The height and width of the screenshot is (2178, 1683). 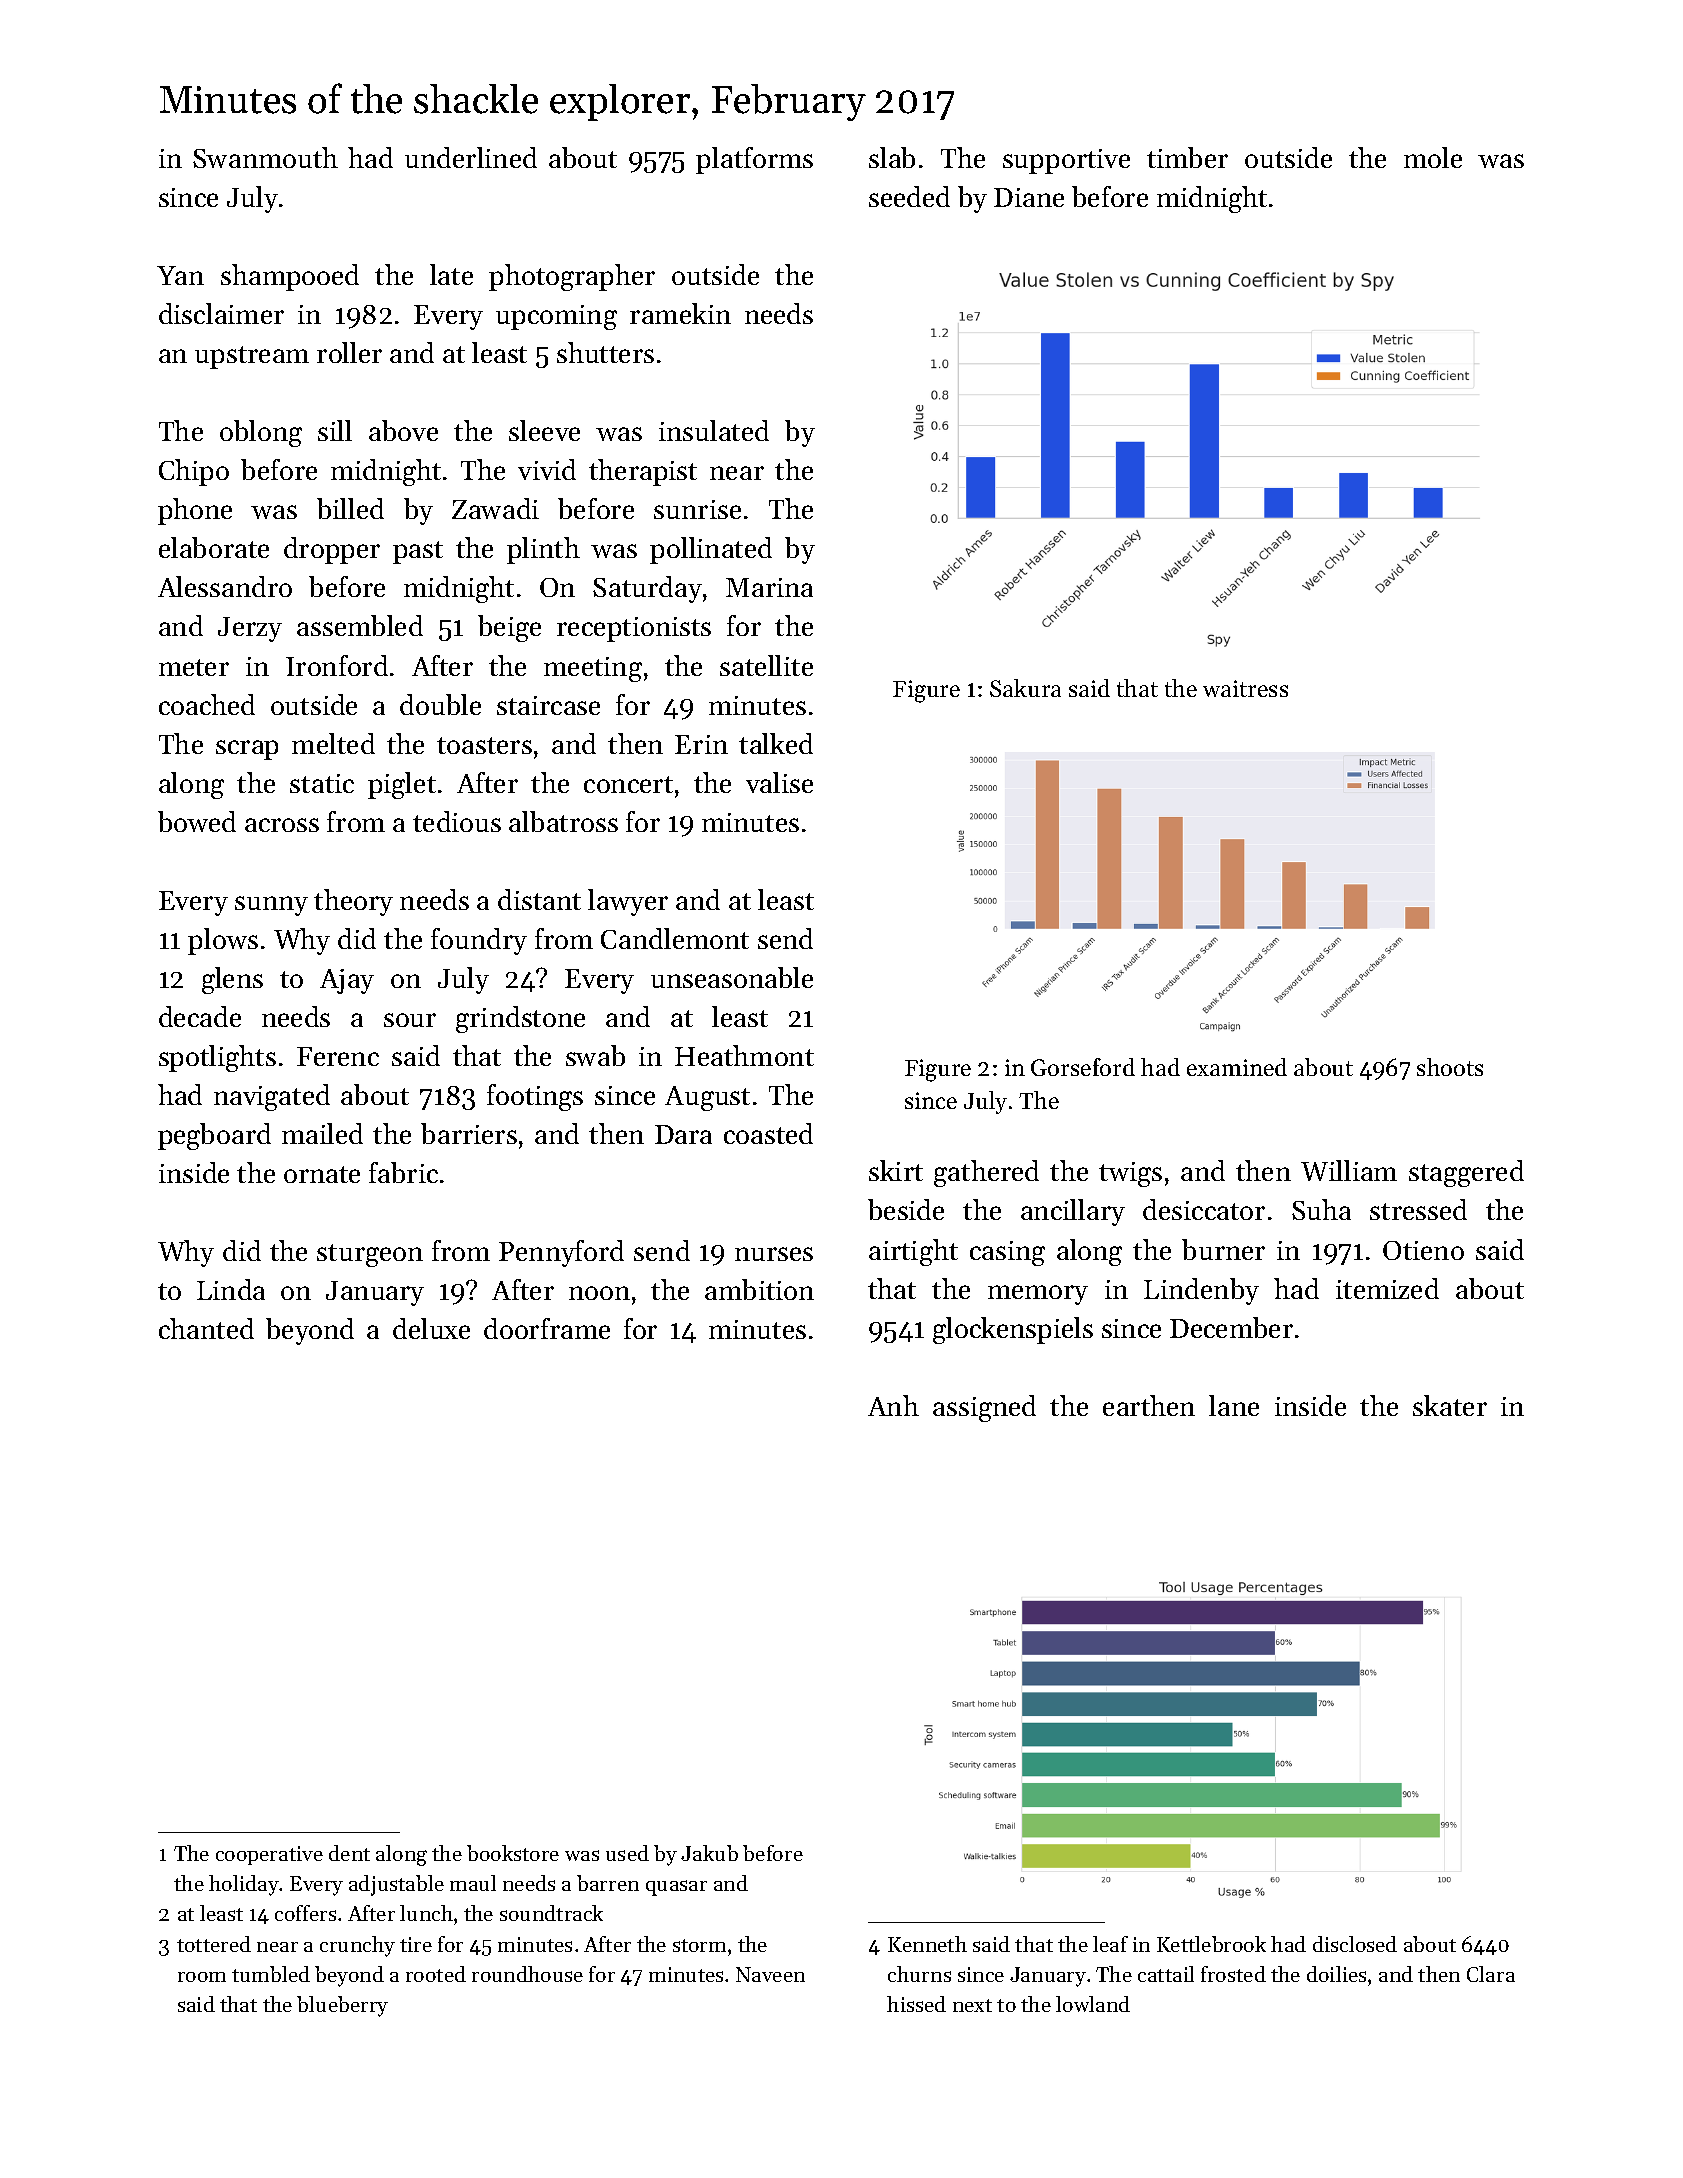 I want to click on Linda, so click(x=231, y=1289).
